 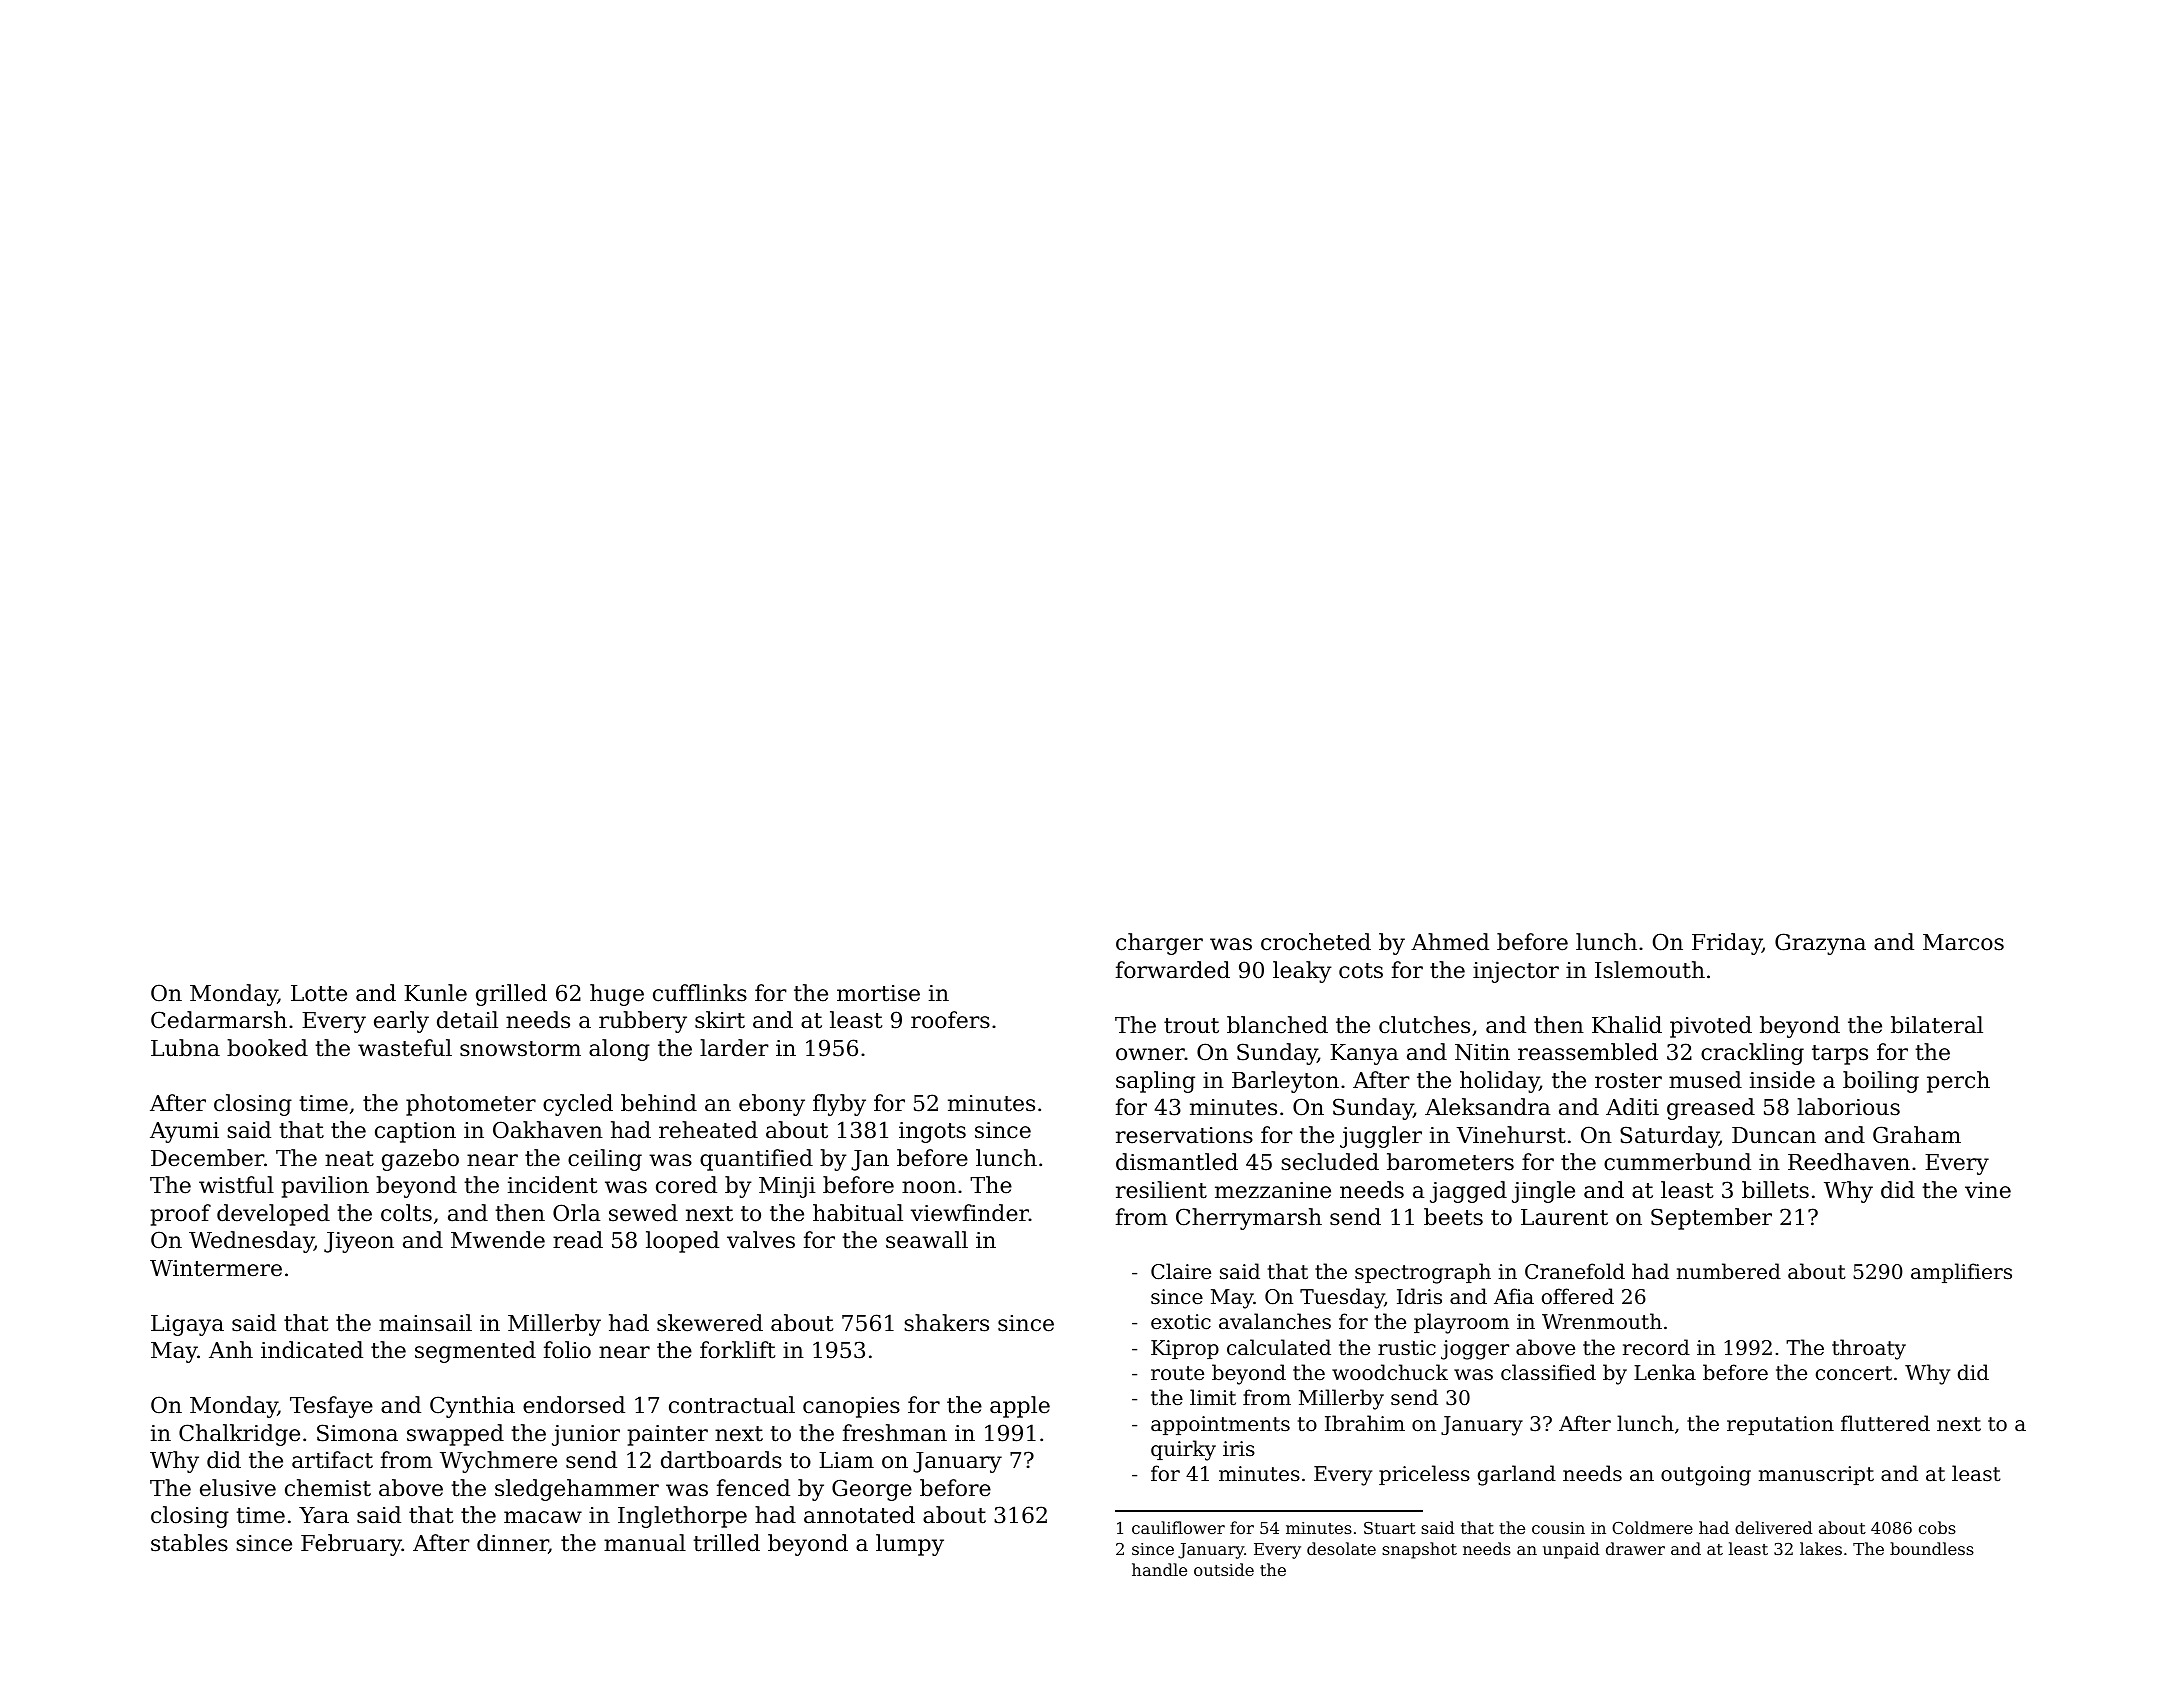 What do you see at coordinates (946, 1323) in the screenshot?
I see `shakers` at bounding box center [946, 1323].
